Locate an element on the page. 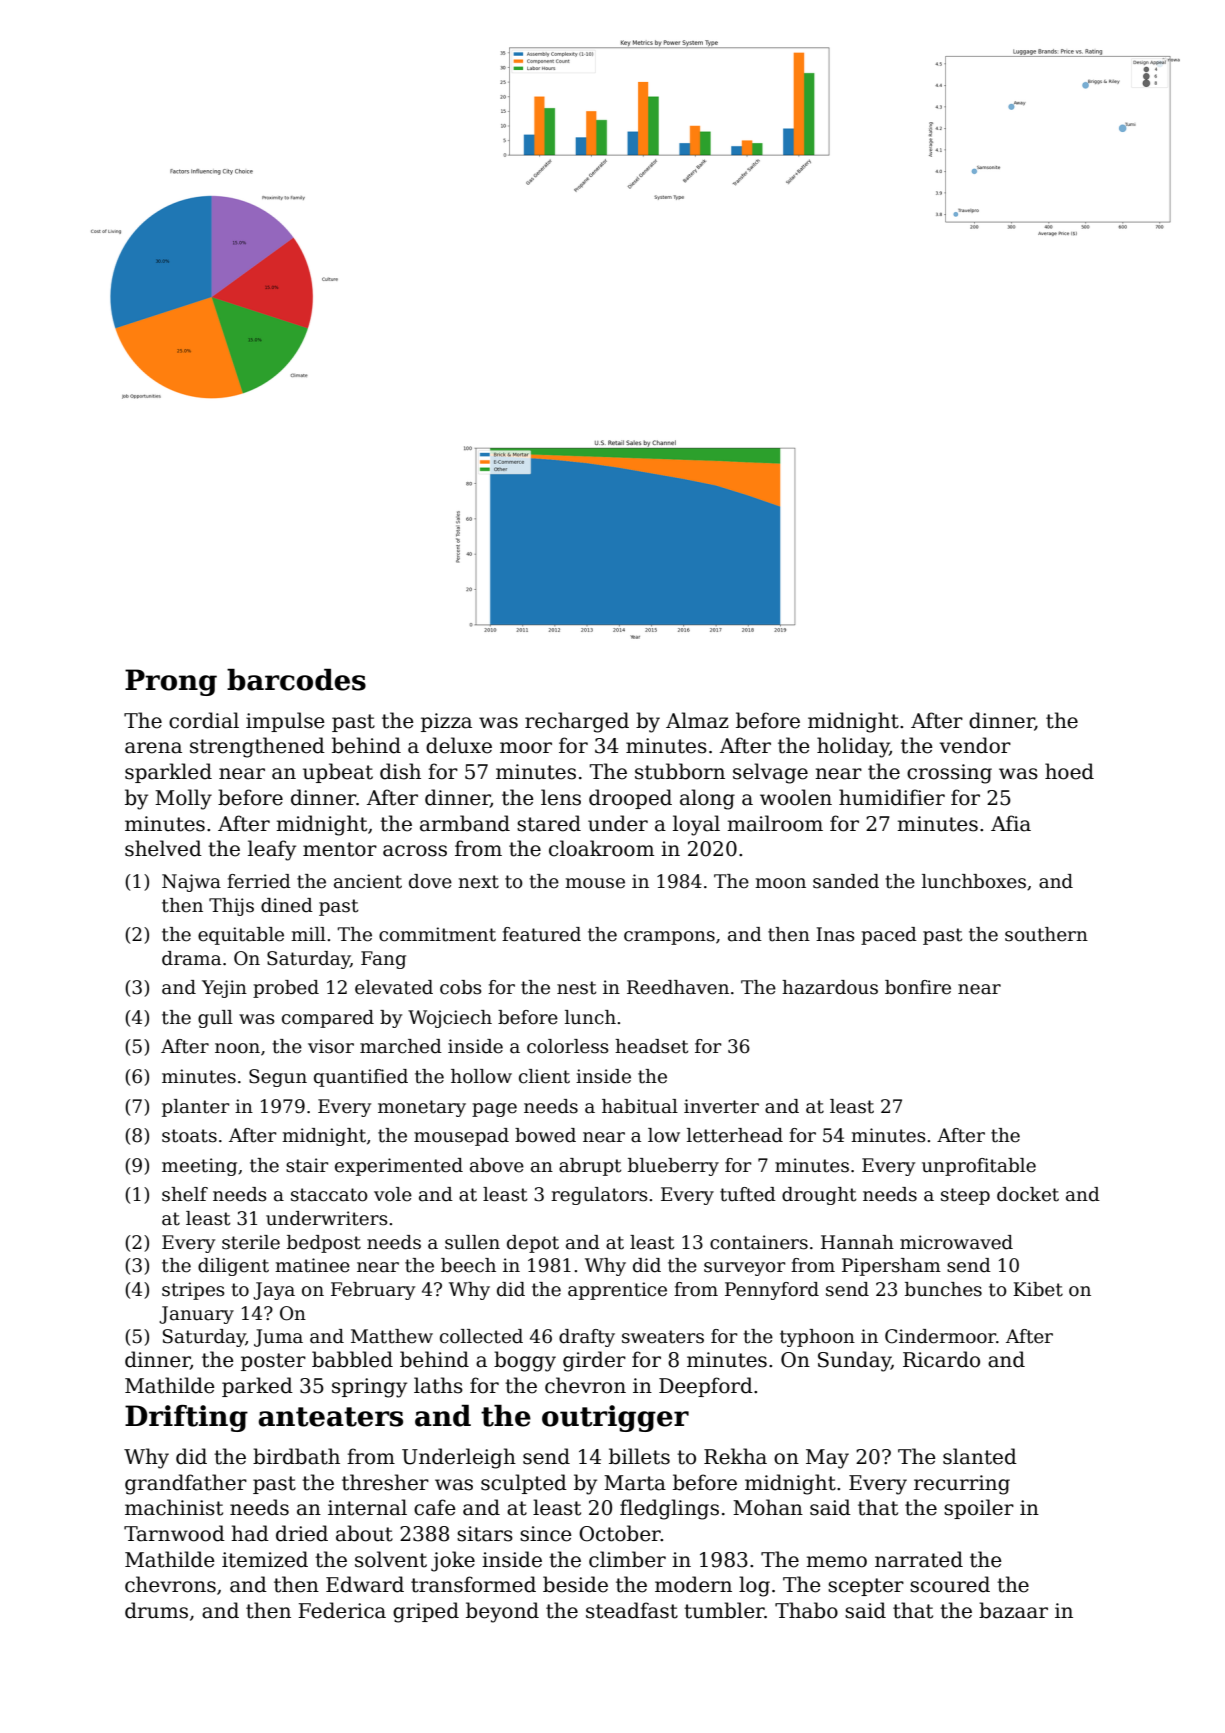 This page has height=1733, width=1225. sculpted is located at coordinates (524, 1484).
